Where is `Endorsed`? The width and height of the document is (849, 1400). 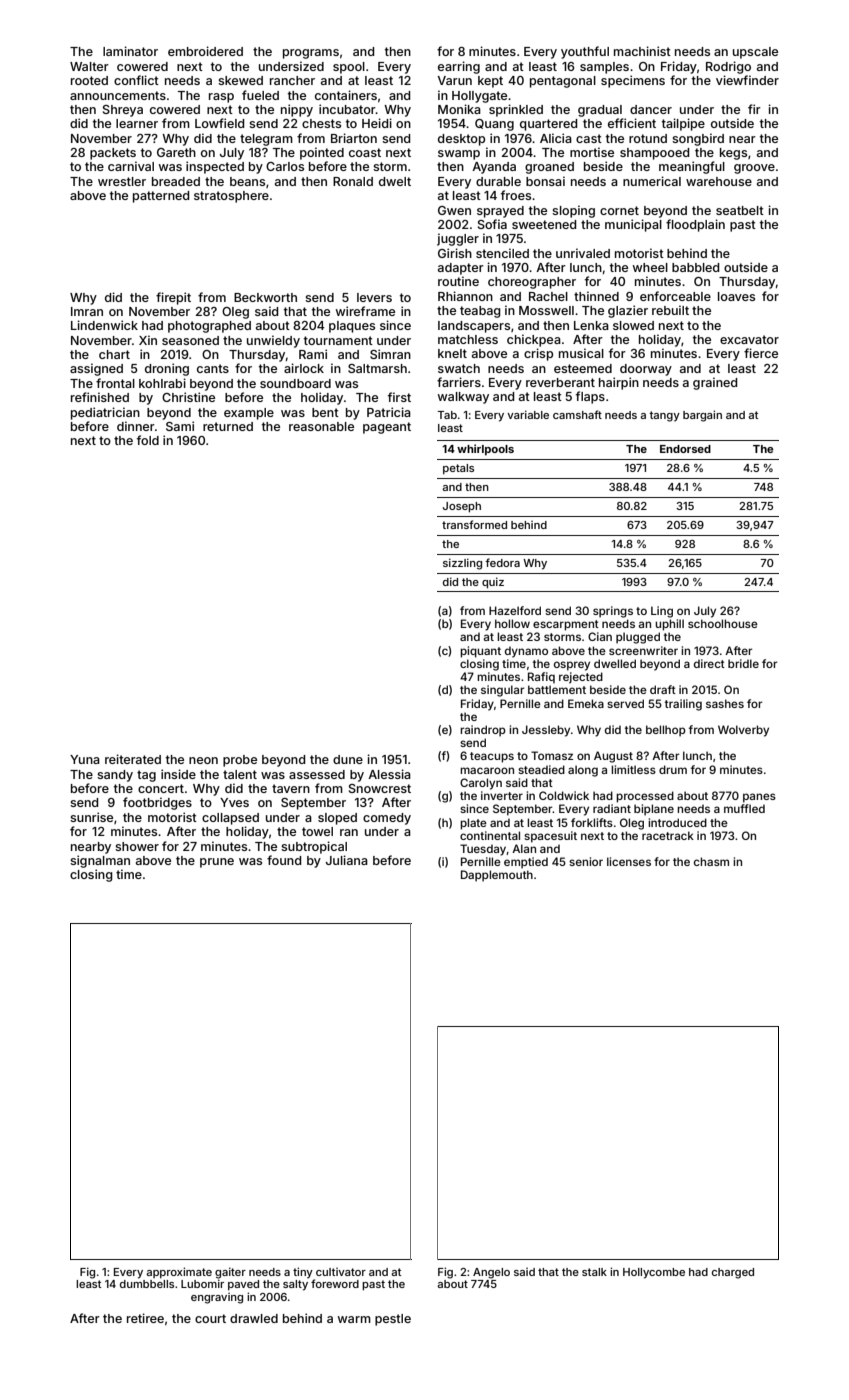 Endorsed is located at coordinates (685, 449).
